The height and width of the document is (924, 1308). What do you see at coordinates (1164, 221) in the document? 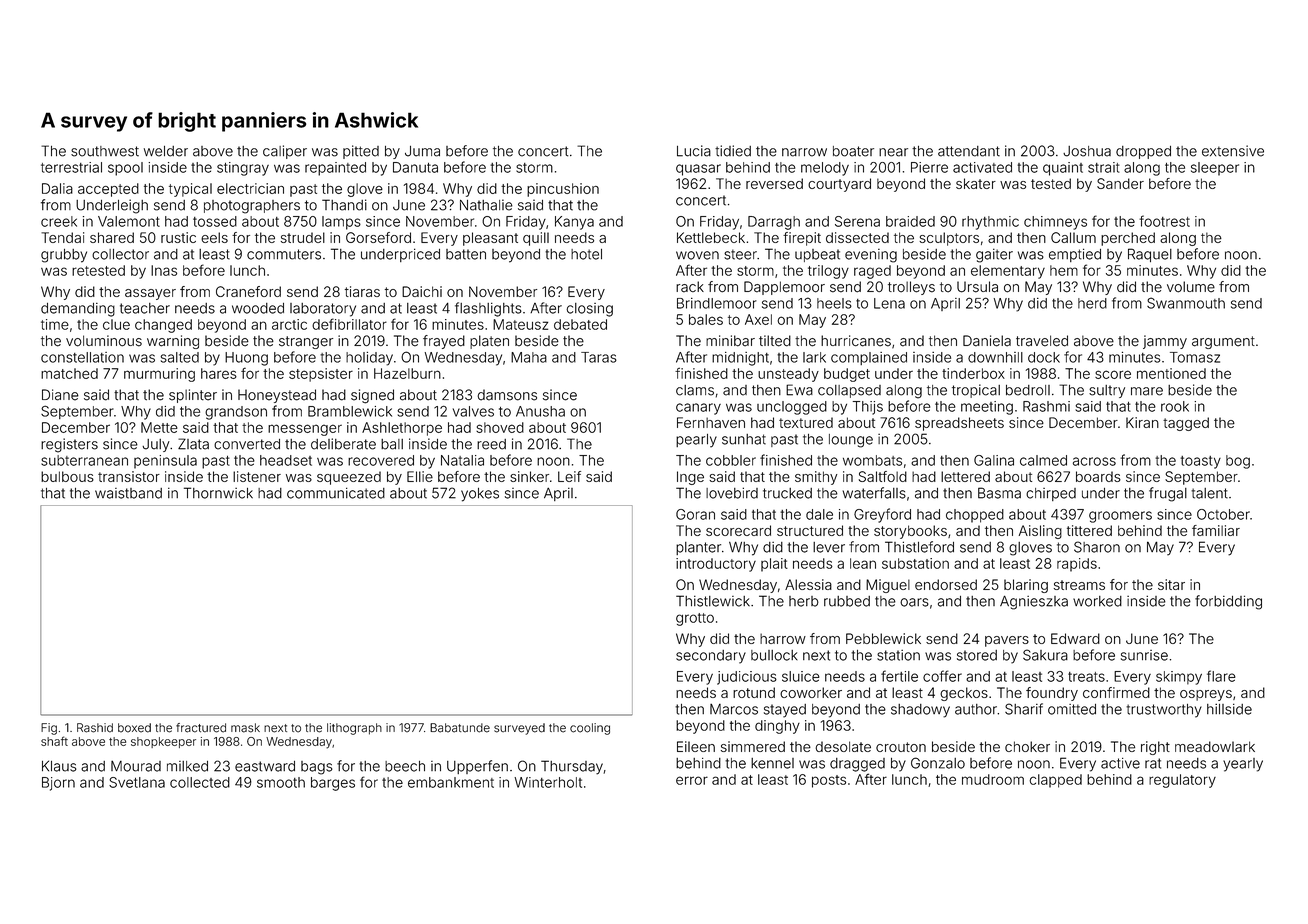
I see `footrest` at bounding box center [1164, 221].
